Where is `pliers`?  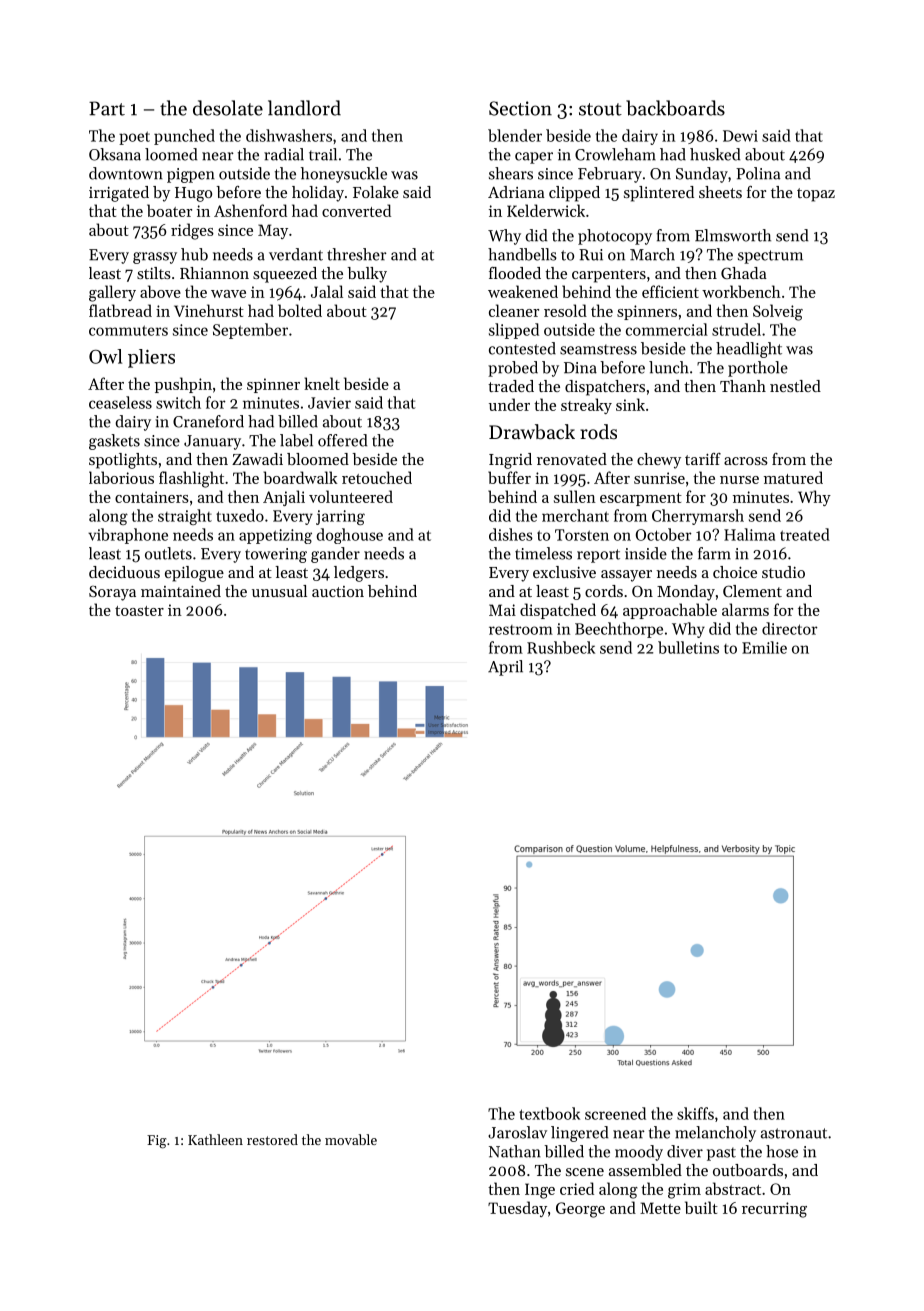
pliers is located at coordinates (151, 358).
